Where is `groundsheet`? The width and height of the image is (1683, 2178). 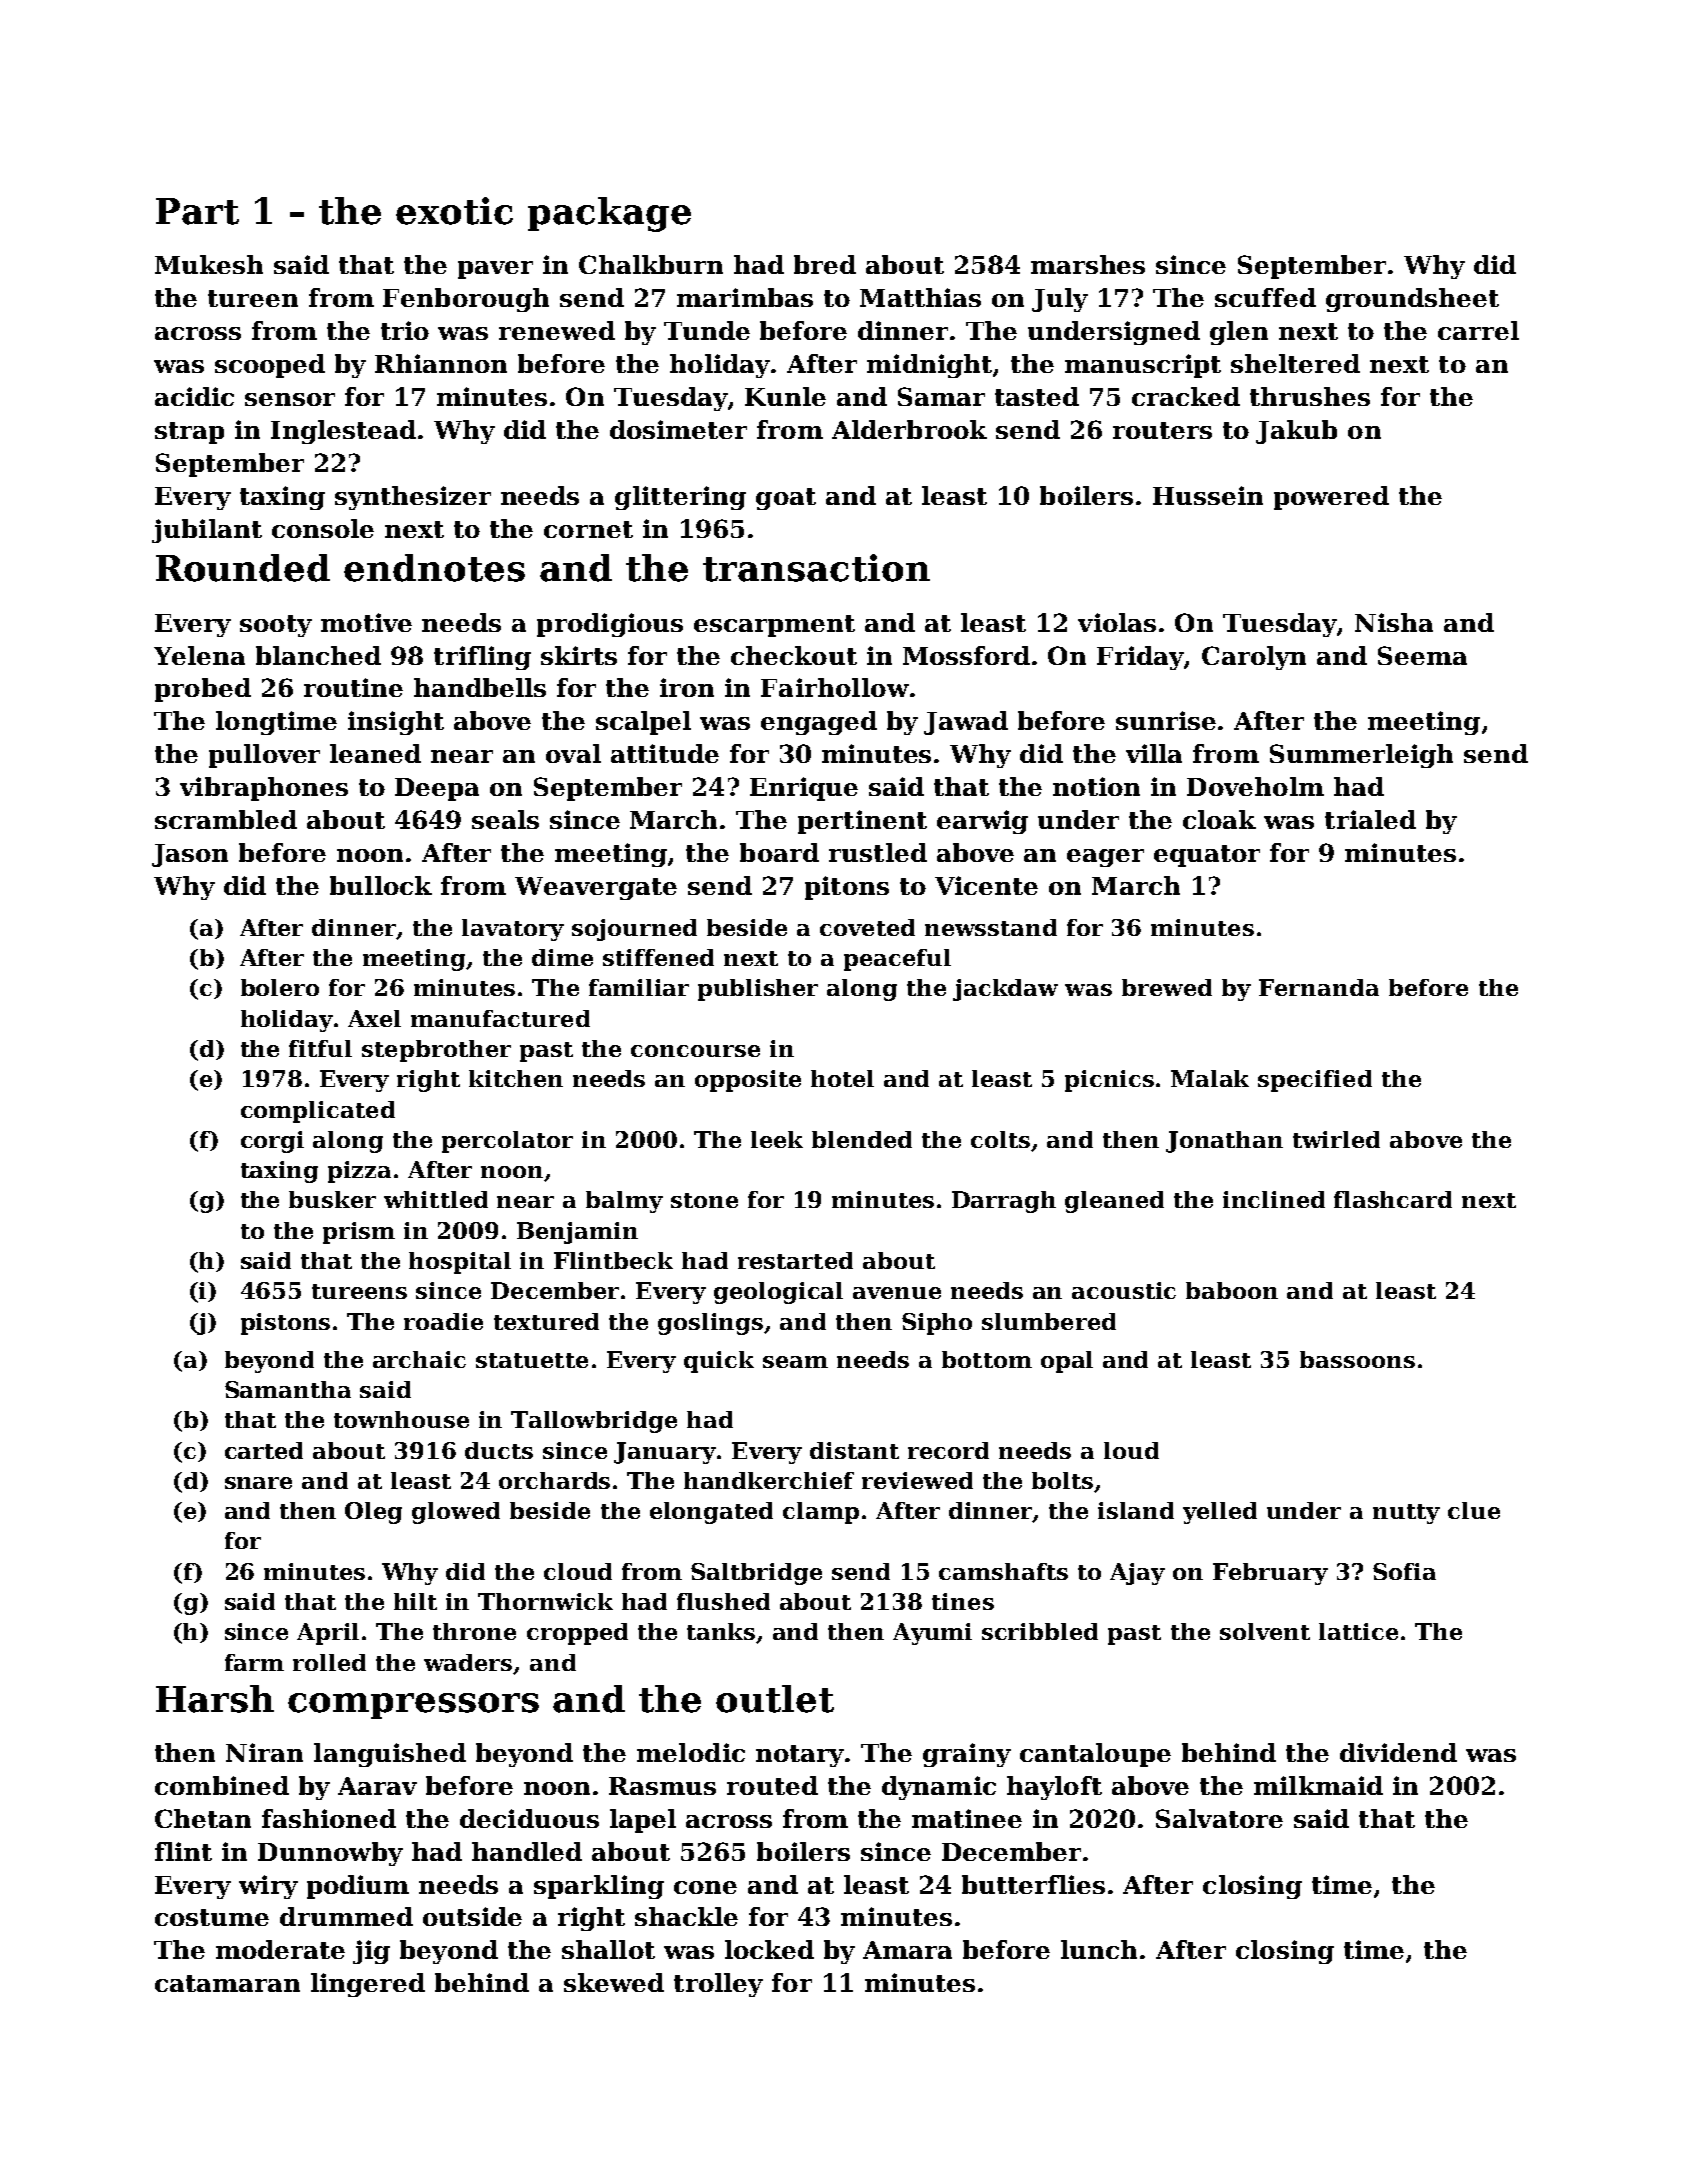
groundsheet is located at coordinates (1412, 300).
